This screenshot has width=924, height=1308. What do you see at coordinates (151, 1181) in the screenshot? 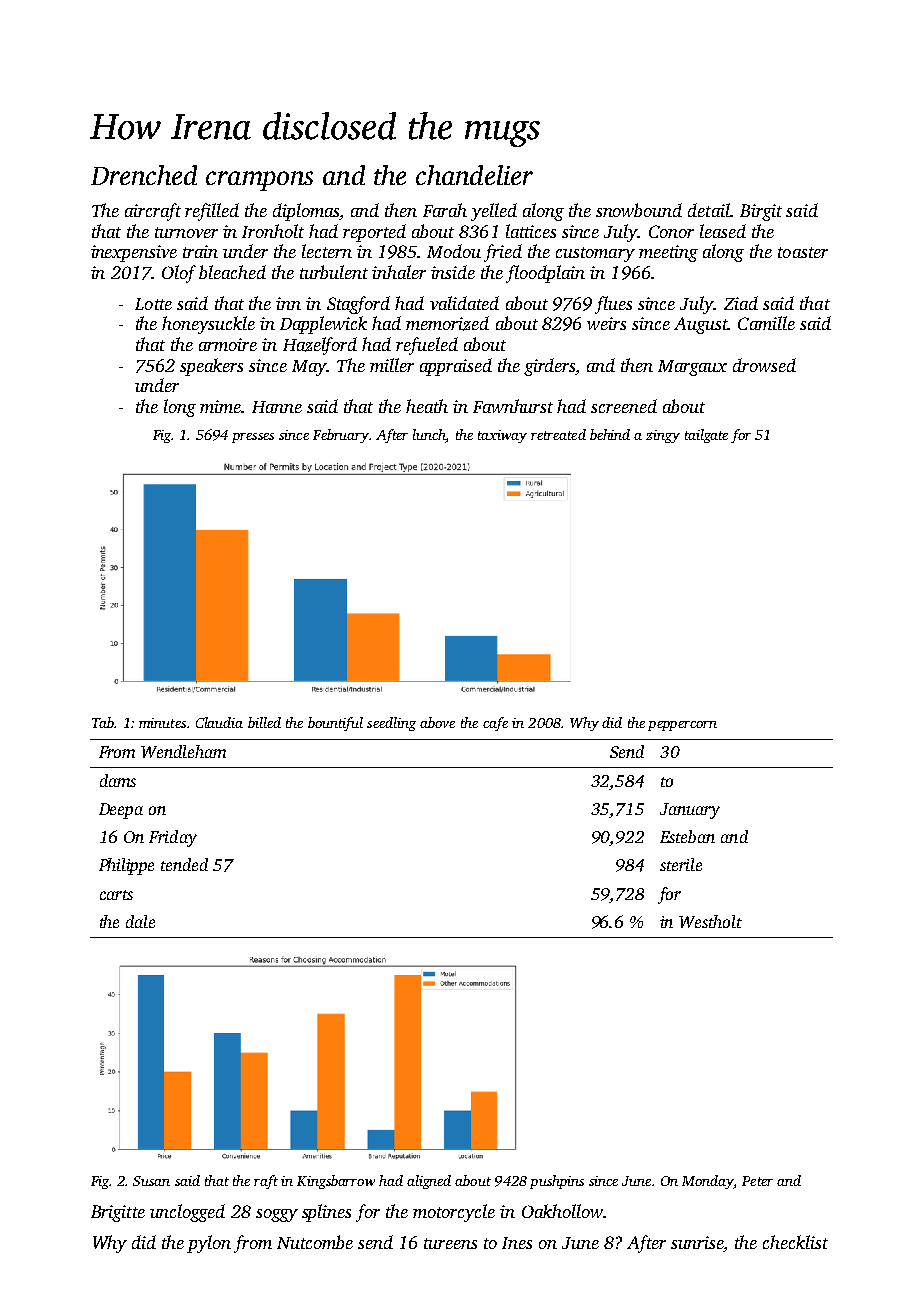
I see `Susan` at bounding box center [151, 1181].
